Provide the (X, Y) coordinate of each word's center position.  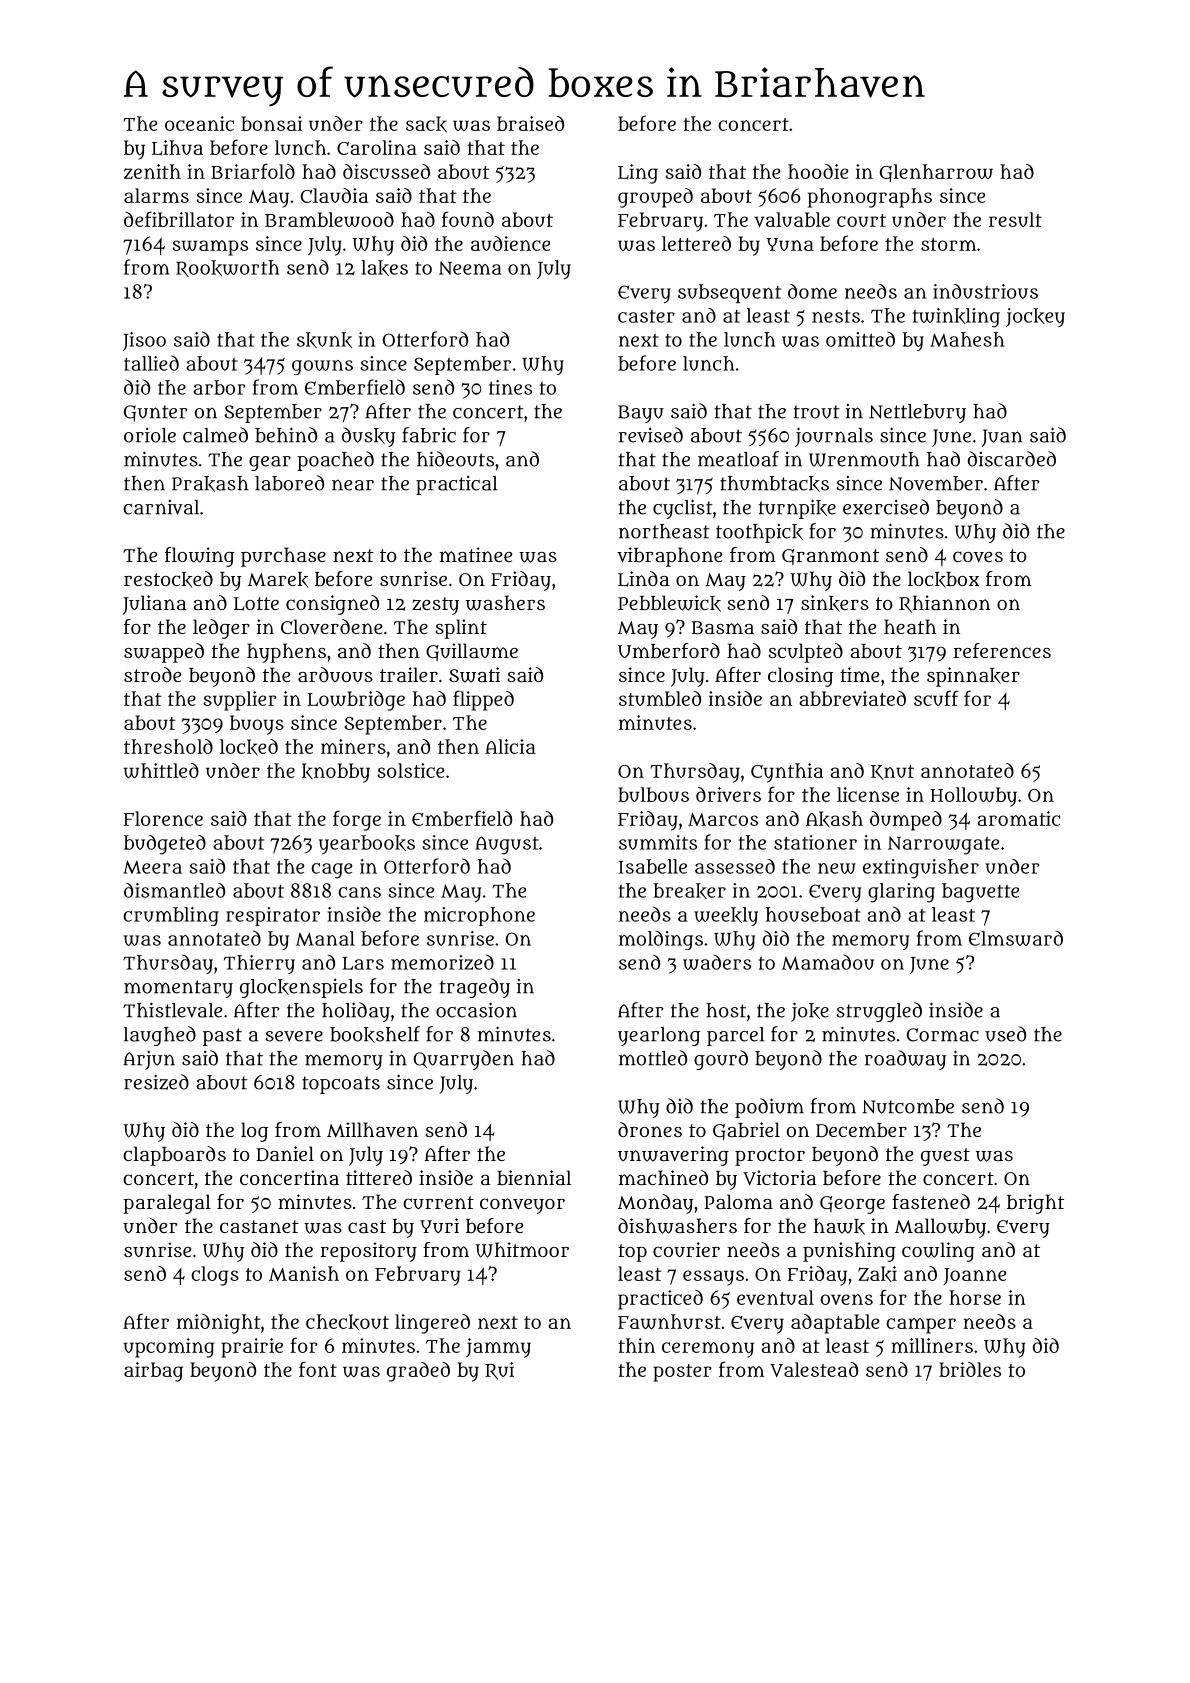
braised (530, 123)
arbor (219, 387)
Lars (363, 963)
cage (331, 871)
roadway (905, 1060)
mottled (653, 1058)
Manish (304, 1273)
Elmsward (1016, 938)
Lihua (177, 148)
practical (456, 485)
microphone (479, 916)
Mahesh (967, 339)
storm (948, 244)
